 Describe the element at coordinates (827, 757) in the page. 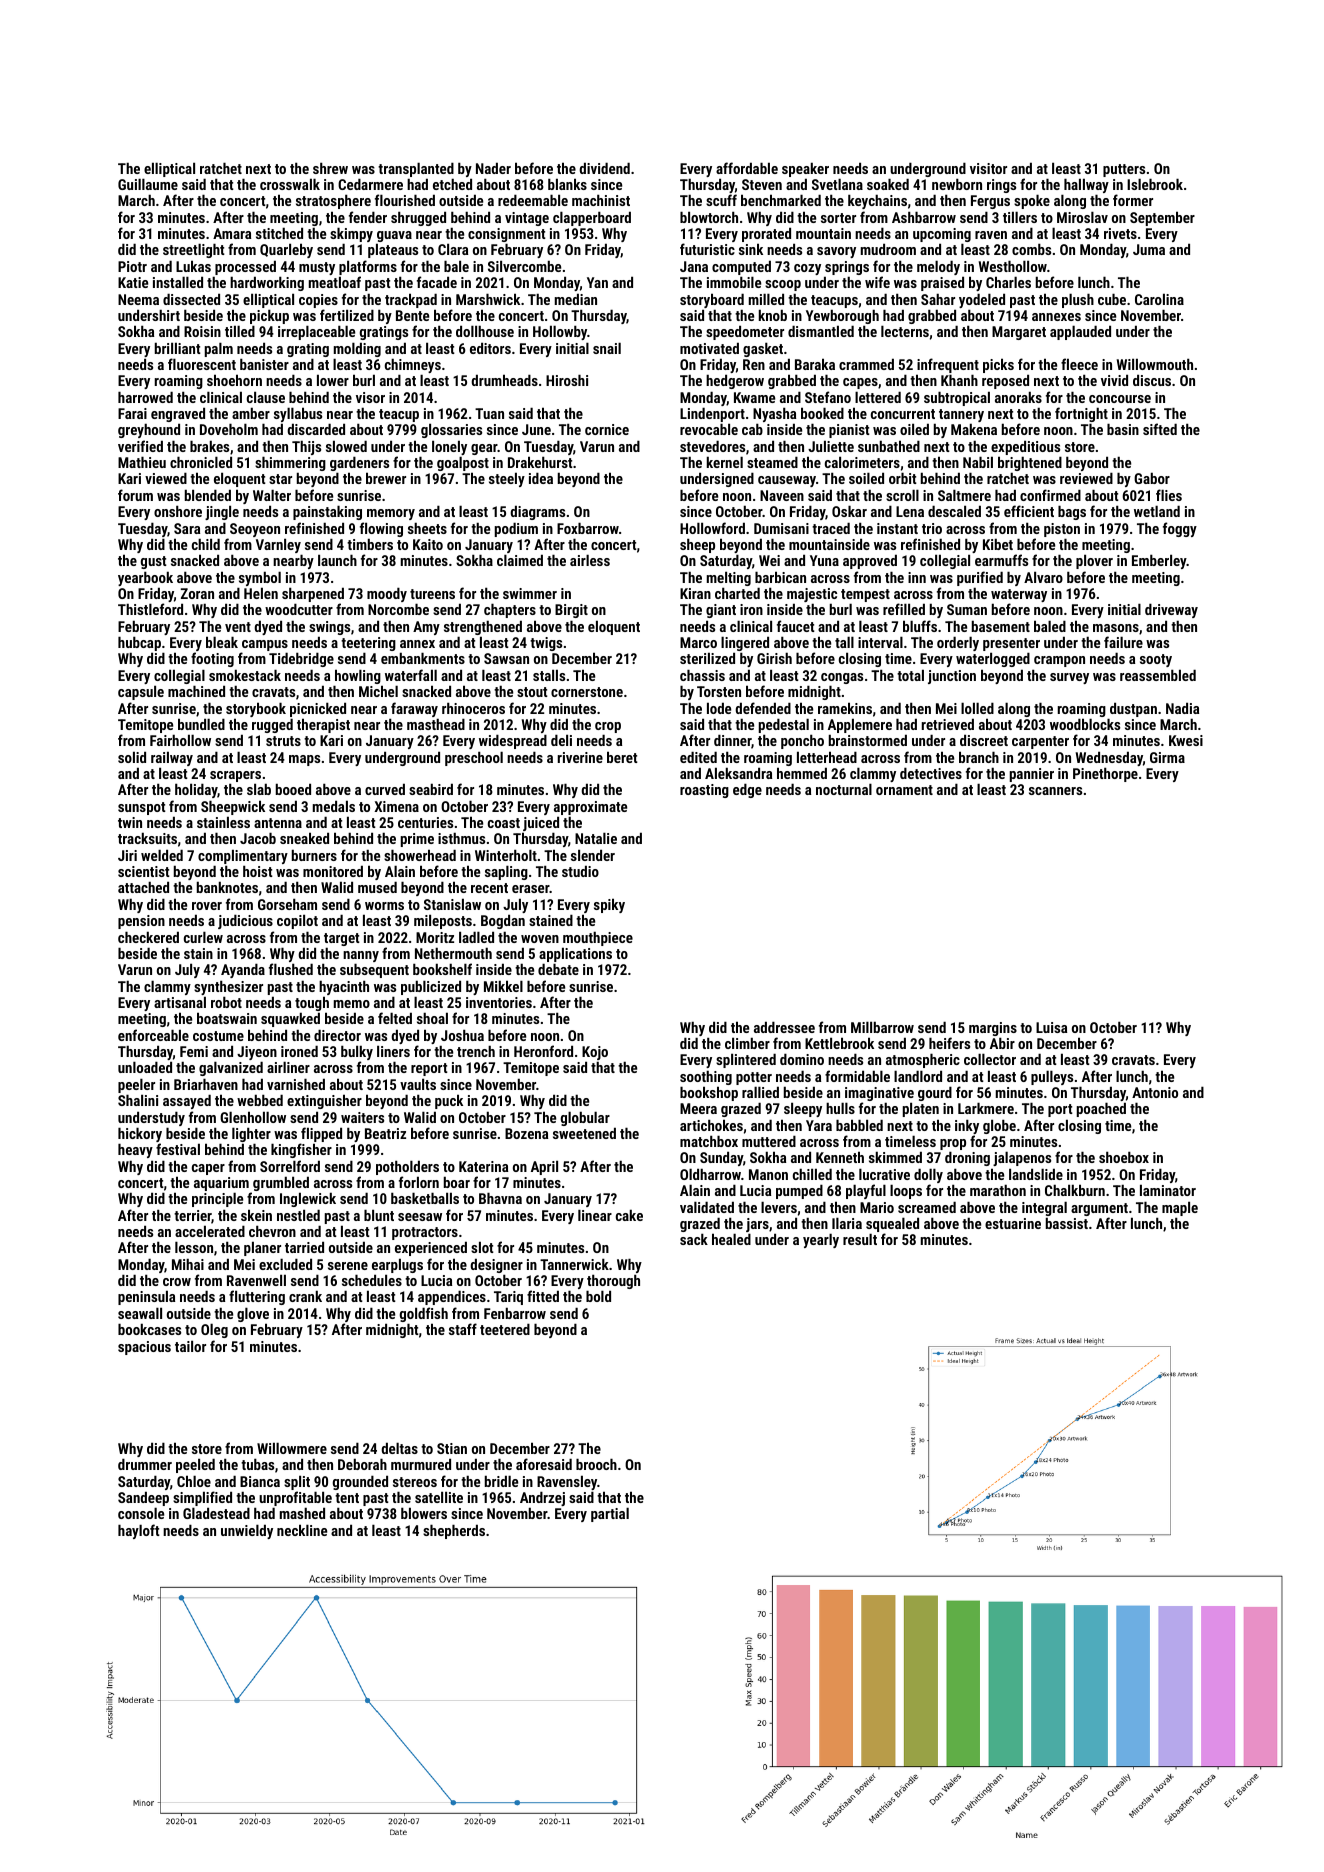

I see `letterhead` at that location.
